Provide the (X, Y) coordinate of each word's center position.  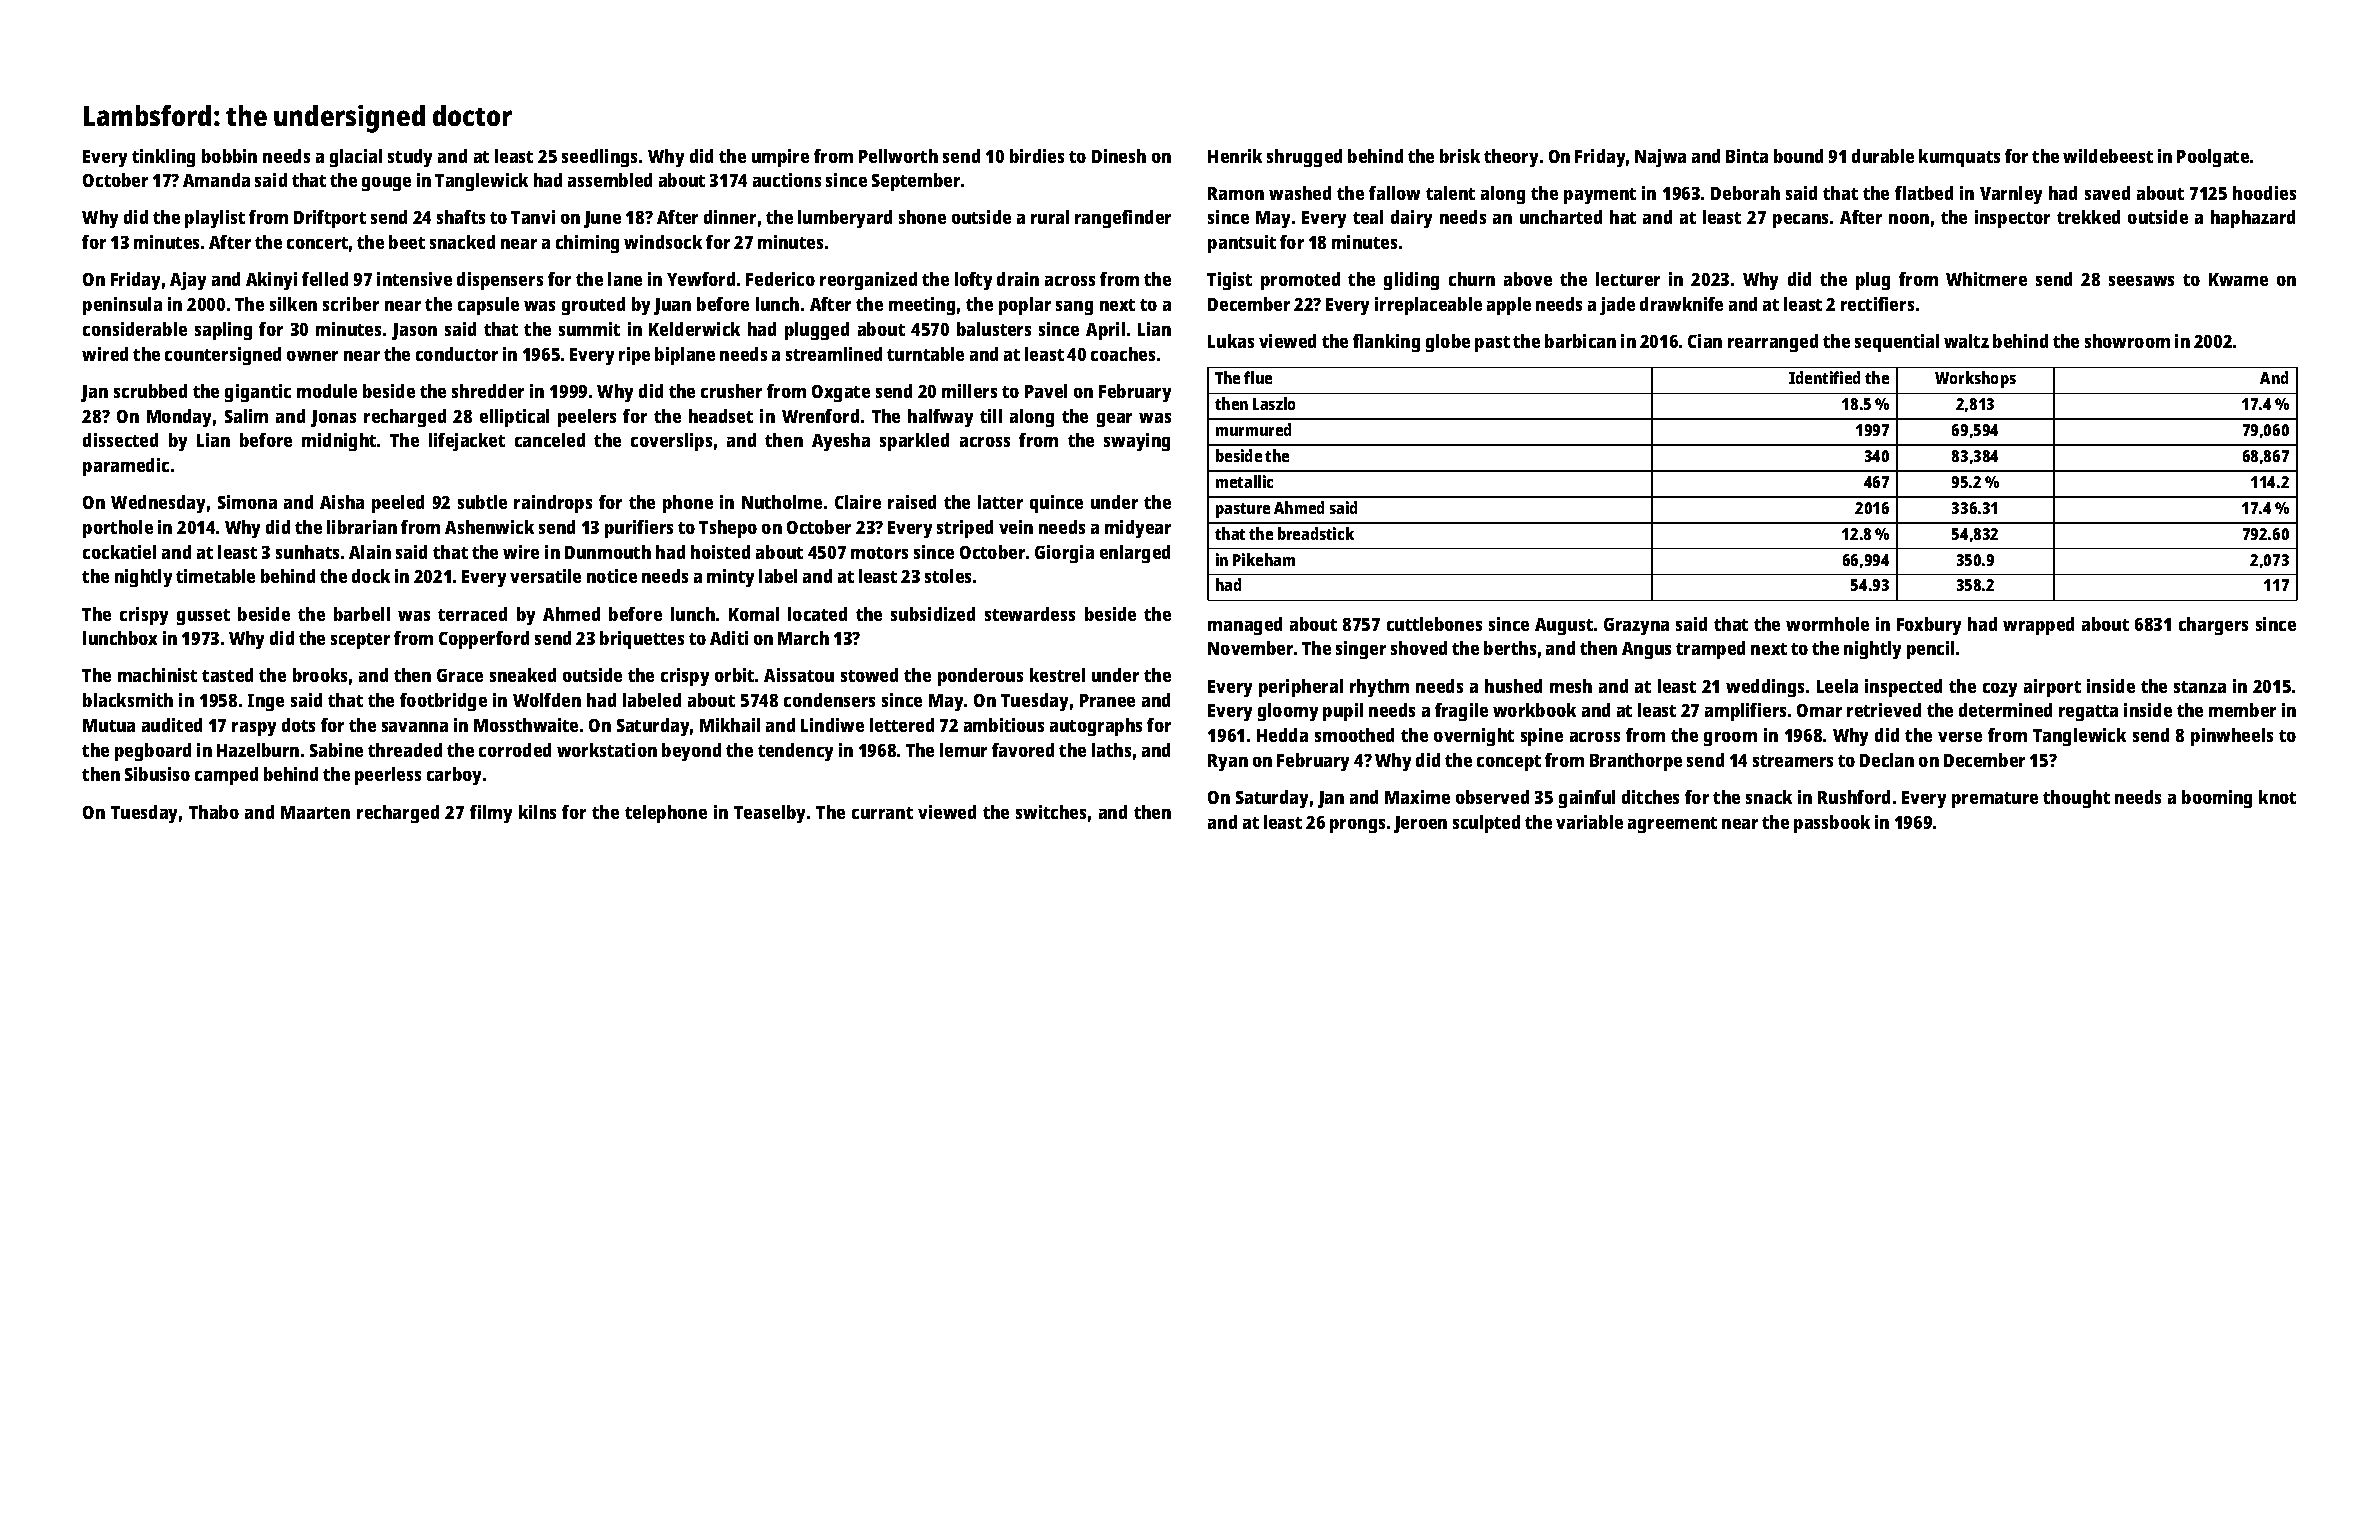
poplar (1025, 306)
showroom (2127, 341)
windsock (663, 242)
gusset (203, 617)
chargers (2213, 626)
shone (922, 217)
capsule (488, 306)
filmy (491, 814)
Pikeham (1264, 559)
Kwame (2238, 279)
